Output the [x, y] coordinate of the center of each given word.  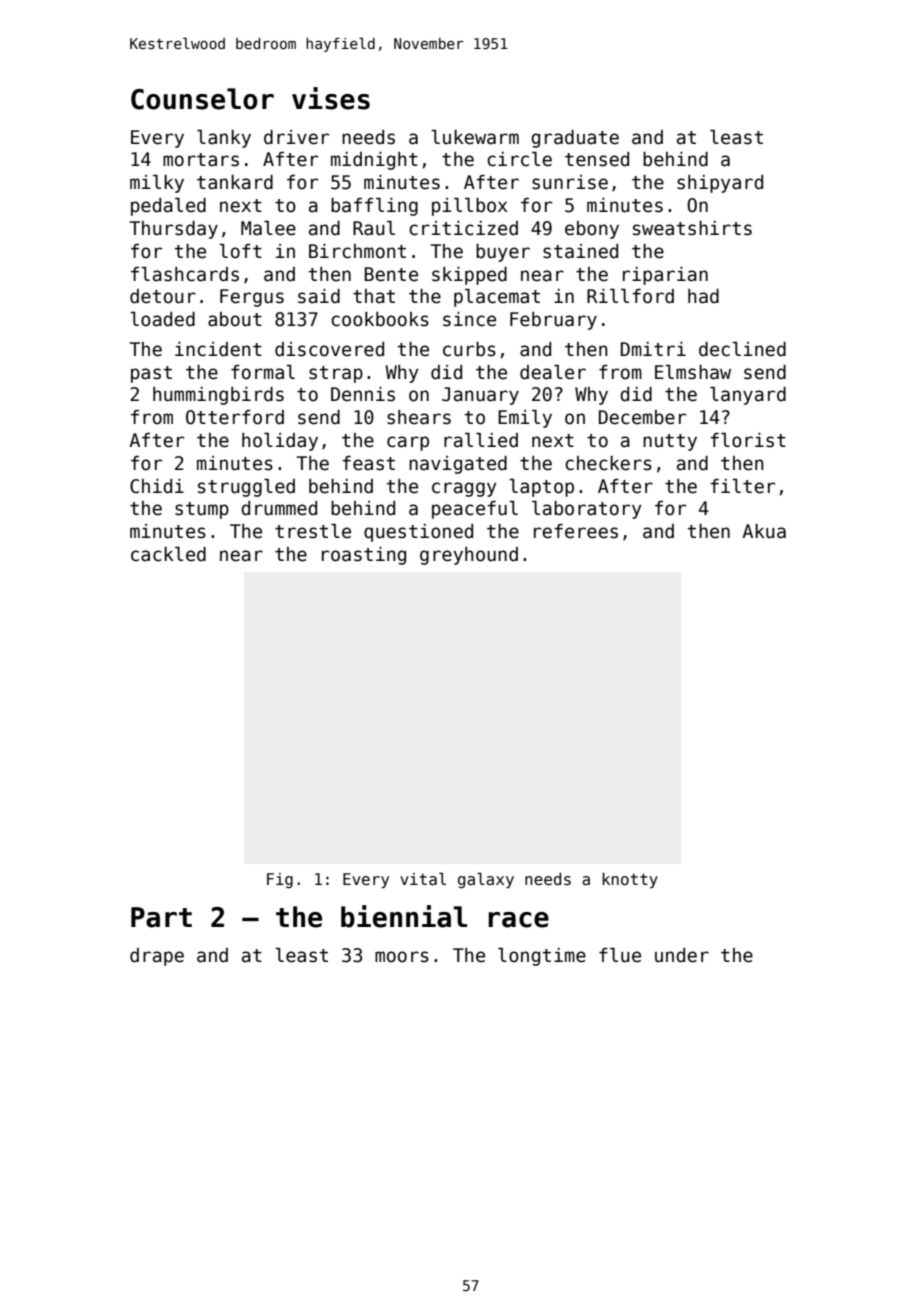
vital [423, 879]
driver [296, 137]
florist [748, 440]
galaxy [486, 880]
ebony [592, 230]
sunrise [570, 182]
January [480, 396]
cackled [168, 554]
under [682, 955]
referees [576, 531]
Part [161, 917]
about [235, 319]
